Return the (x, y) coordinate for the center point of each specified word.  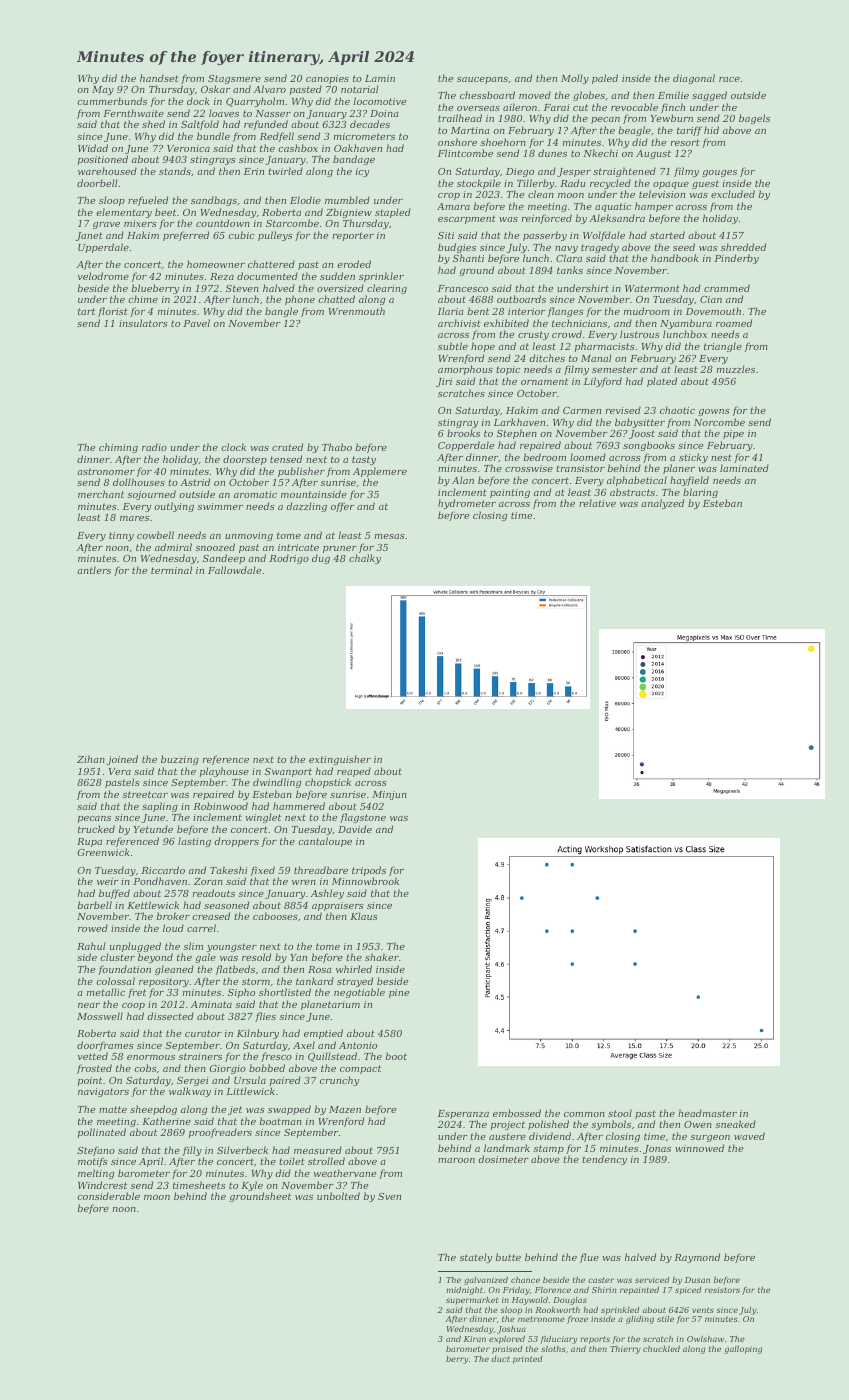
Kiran (475, 1339)
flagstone (363, 818)
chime (143, 299)
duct (500, 1359)
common (584, 1114)
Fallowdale (234, 570)
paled (605, 79)
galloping (743, 1350)
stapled (393, 213)
